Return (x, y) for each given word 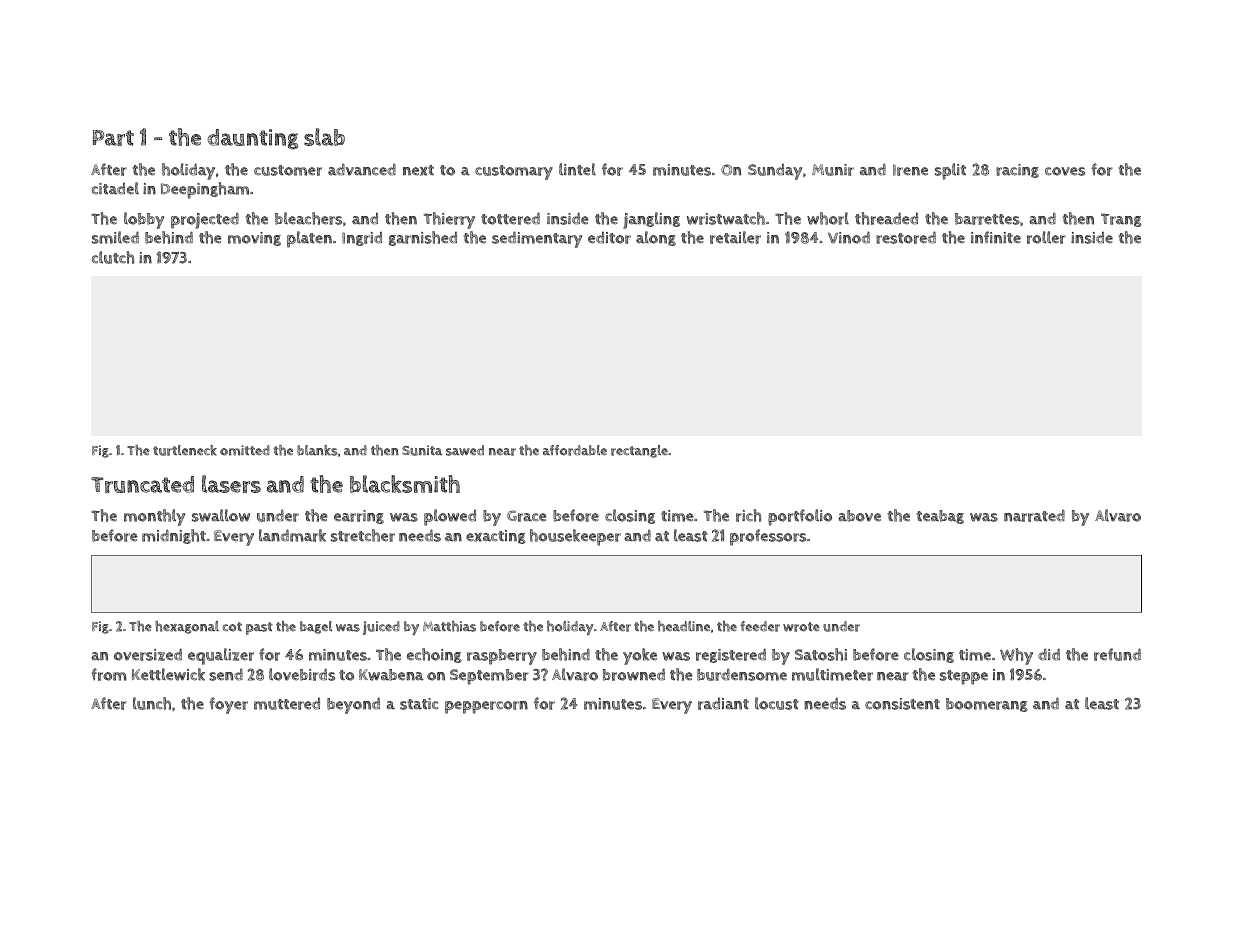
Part (113, 138)
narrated (1034, 515)
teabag (940, 517)
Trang (1121, 220)
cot (232, 627)
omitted (245, 450)
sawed (465, 450)
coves (1065, 171)
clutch (113, 257)
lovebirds (302, 674)
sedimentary (537, 239)
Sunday (775, 172)
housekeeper (575, 537)
